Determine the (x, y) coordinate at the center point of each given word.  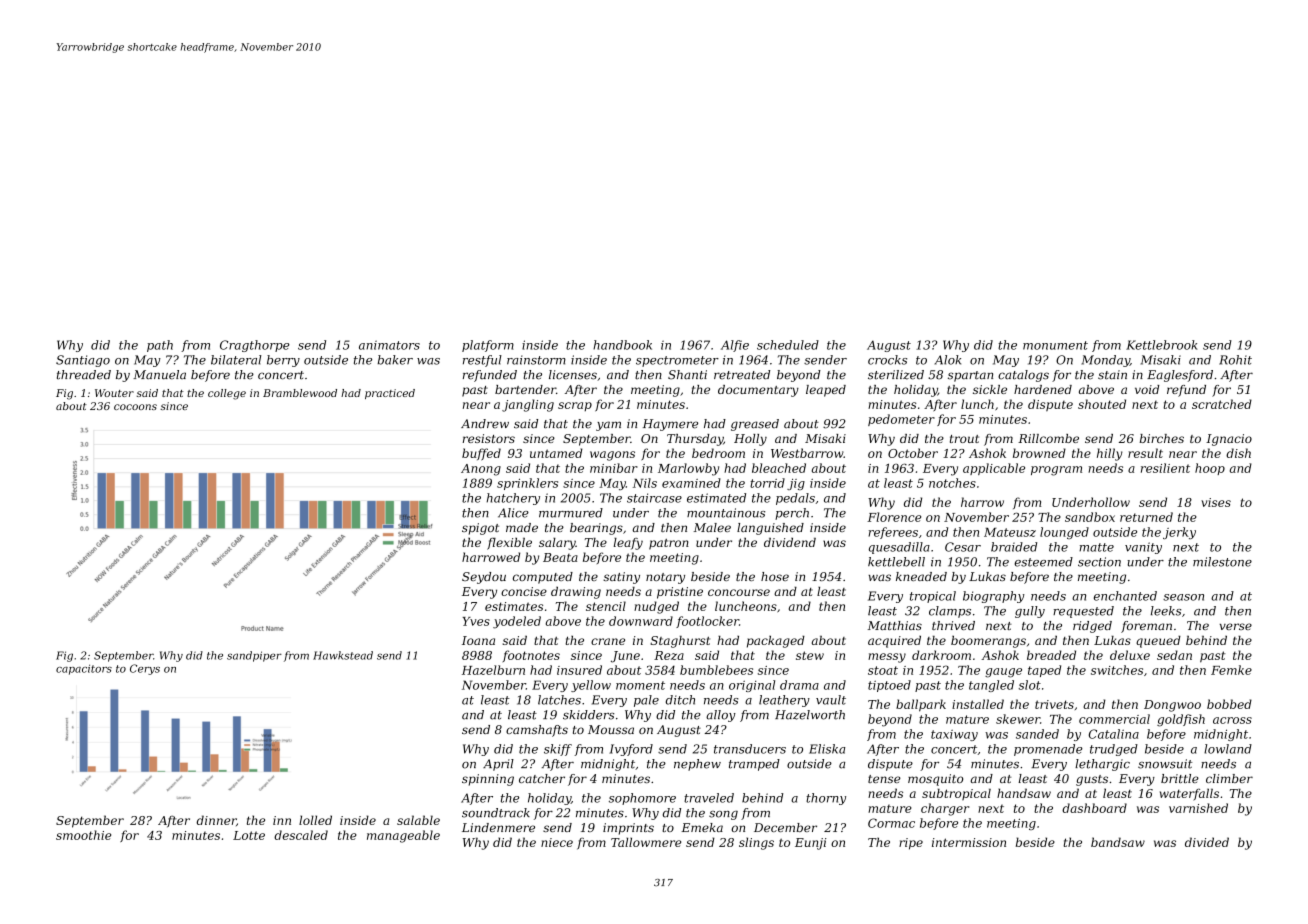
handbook (622, 345)
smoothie (83, 835)
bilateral (236, 360)
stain (1112, 375)
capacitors (84, 670)
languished (770, 529)
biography (994, 597)
